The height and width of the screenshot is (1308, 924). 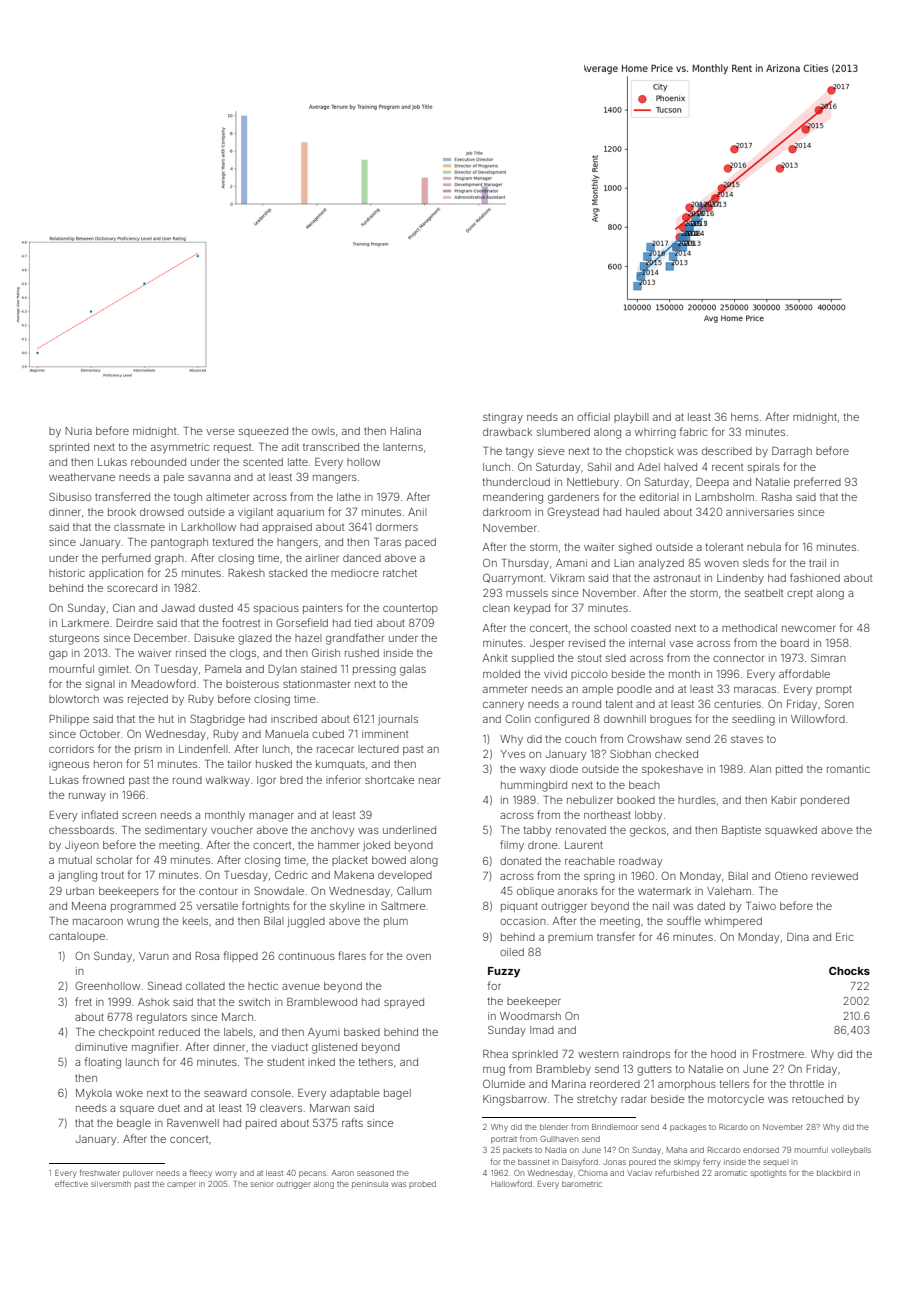 What do you see at coordinates (659, 497) in the screenshot?
I see `editorial` at bounding box center [659, 497].
